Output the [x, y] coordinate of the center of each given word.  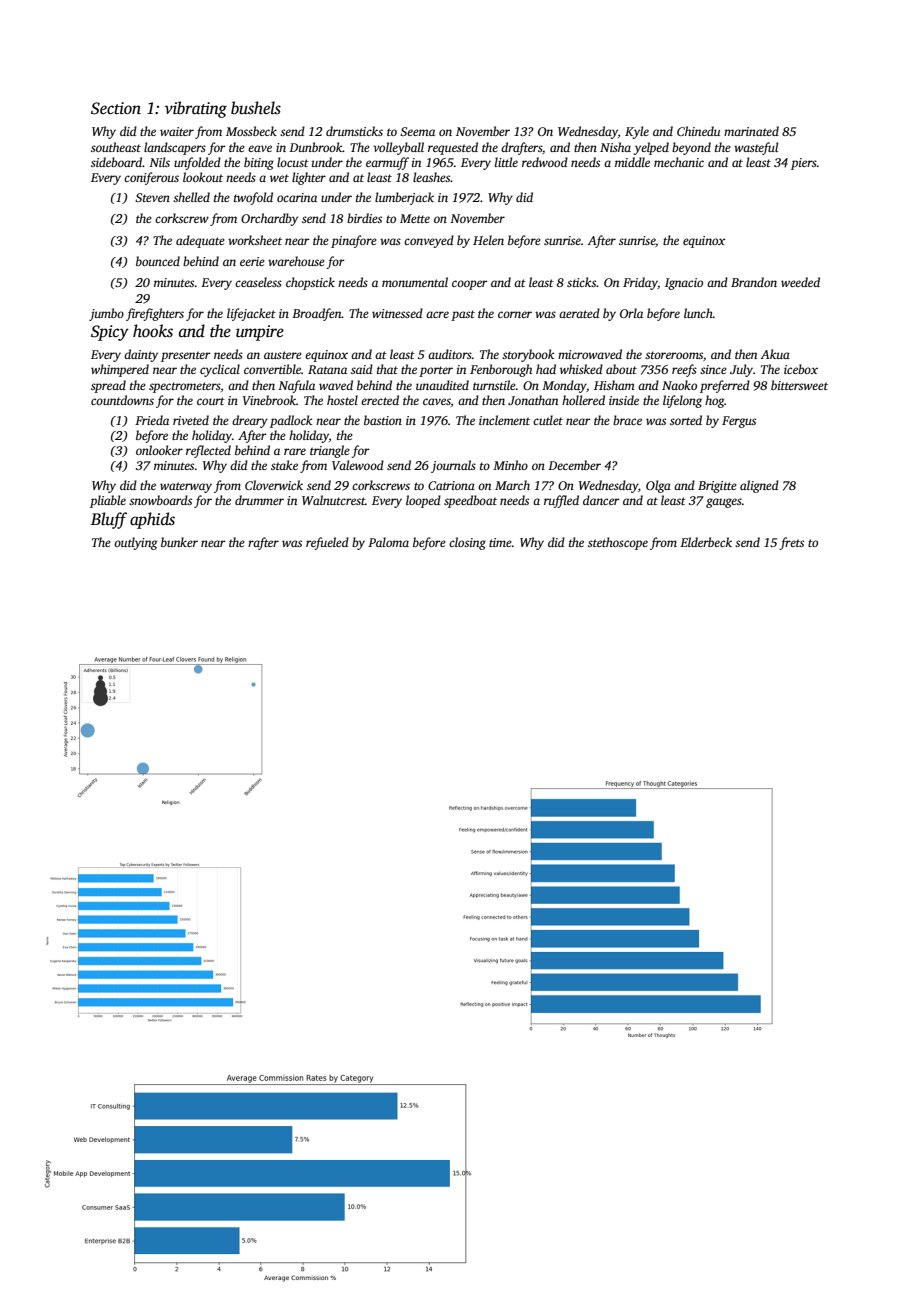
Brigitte [717, 487]
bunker [179, 542]
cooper [470, 285]
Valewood [358, 465]
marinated [751, 131]
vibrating [196, 109]
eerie [252, 261]
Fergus [739, 422]
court [211, 401]
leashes [431, 177]
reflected [208, 451]
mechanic [679, 162]
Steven [152, 197]
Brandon [754, 282]
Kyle [637, 132]
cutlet [548, 420]
